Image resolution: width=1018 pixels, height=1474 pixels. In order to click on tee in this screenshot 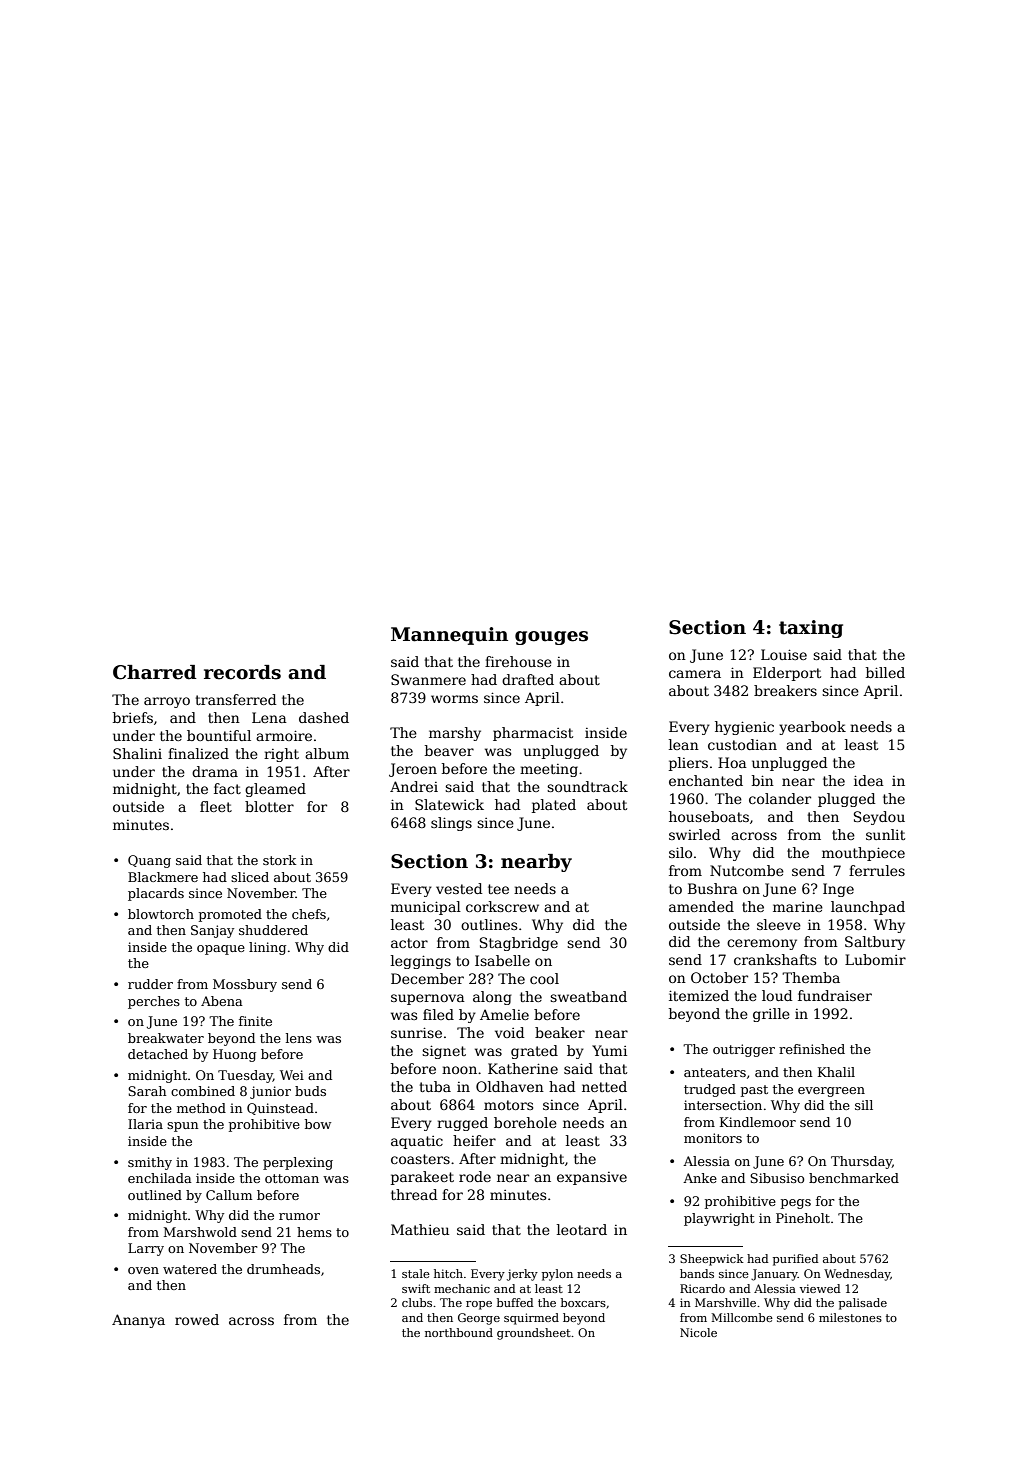, I will do `click(498, 889)`.
